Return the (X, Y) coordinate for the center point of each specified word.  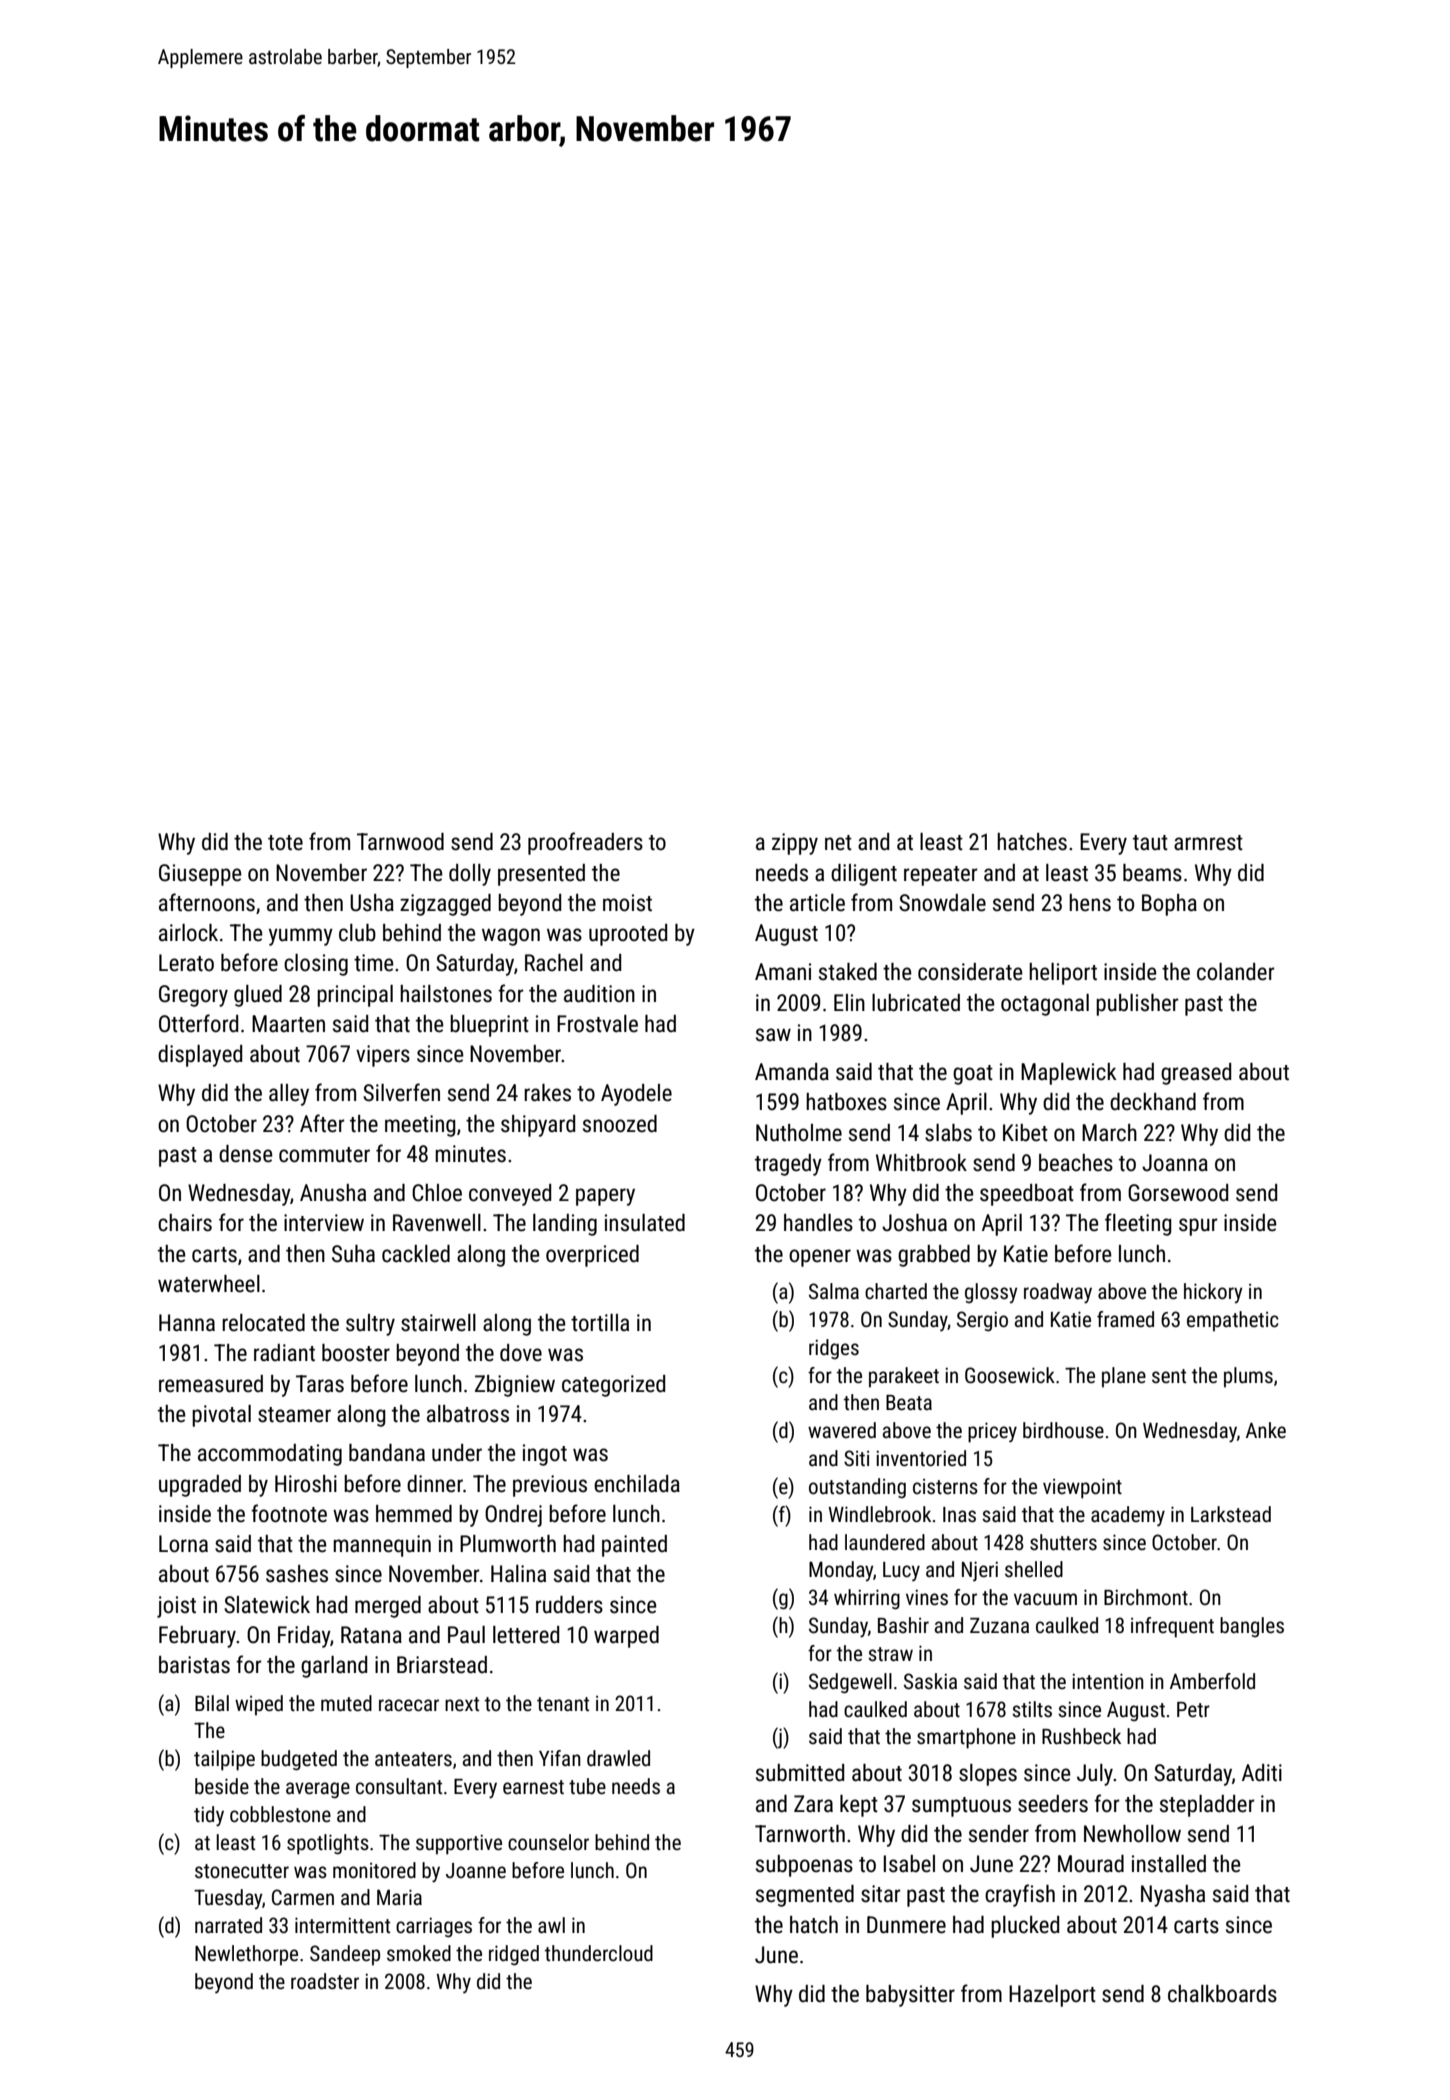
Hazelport (1052, 1996)
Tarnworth (800, 1833)
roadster (325, 1981)
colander (1236, 972)
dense (246, 1154)
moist (627, 903)
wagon (511, 937)
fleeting (1138, 1224)
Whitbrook (921, 1163)
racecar (409, 1705)
